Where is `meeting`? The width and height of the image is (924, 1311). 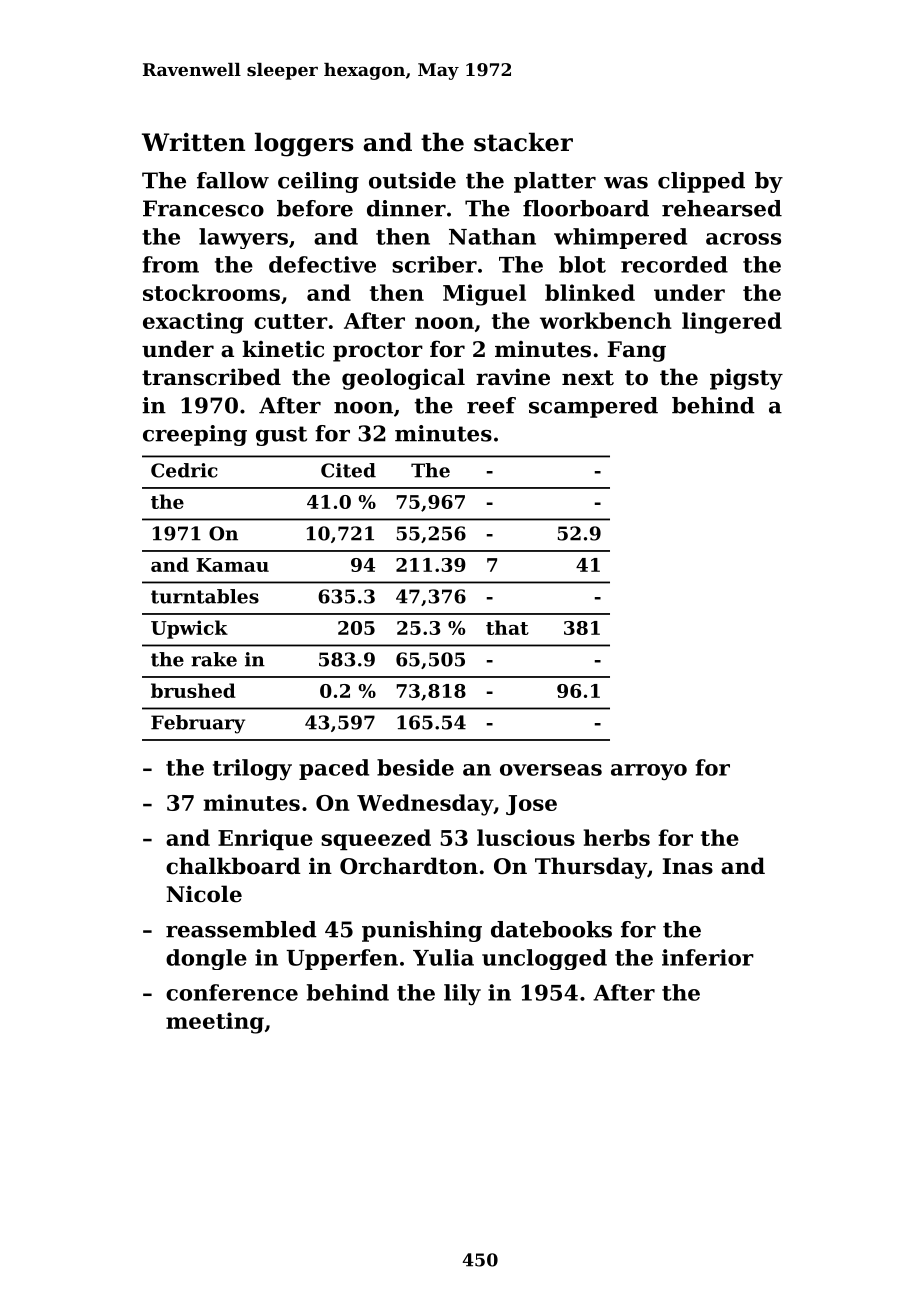
meeting is located at coordinates (215, 1023).
